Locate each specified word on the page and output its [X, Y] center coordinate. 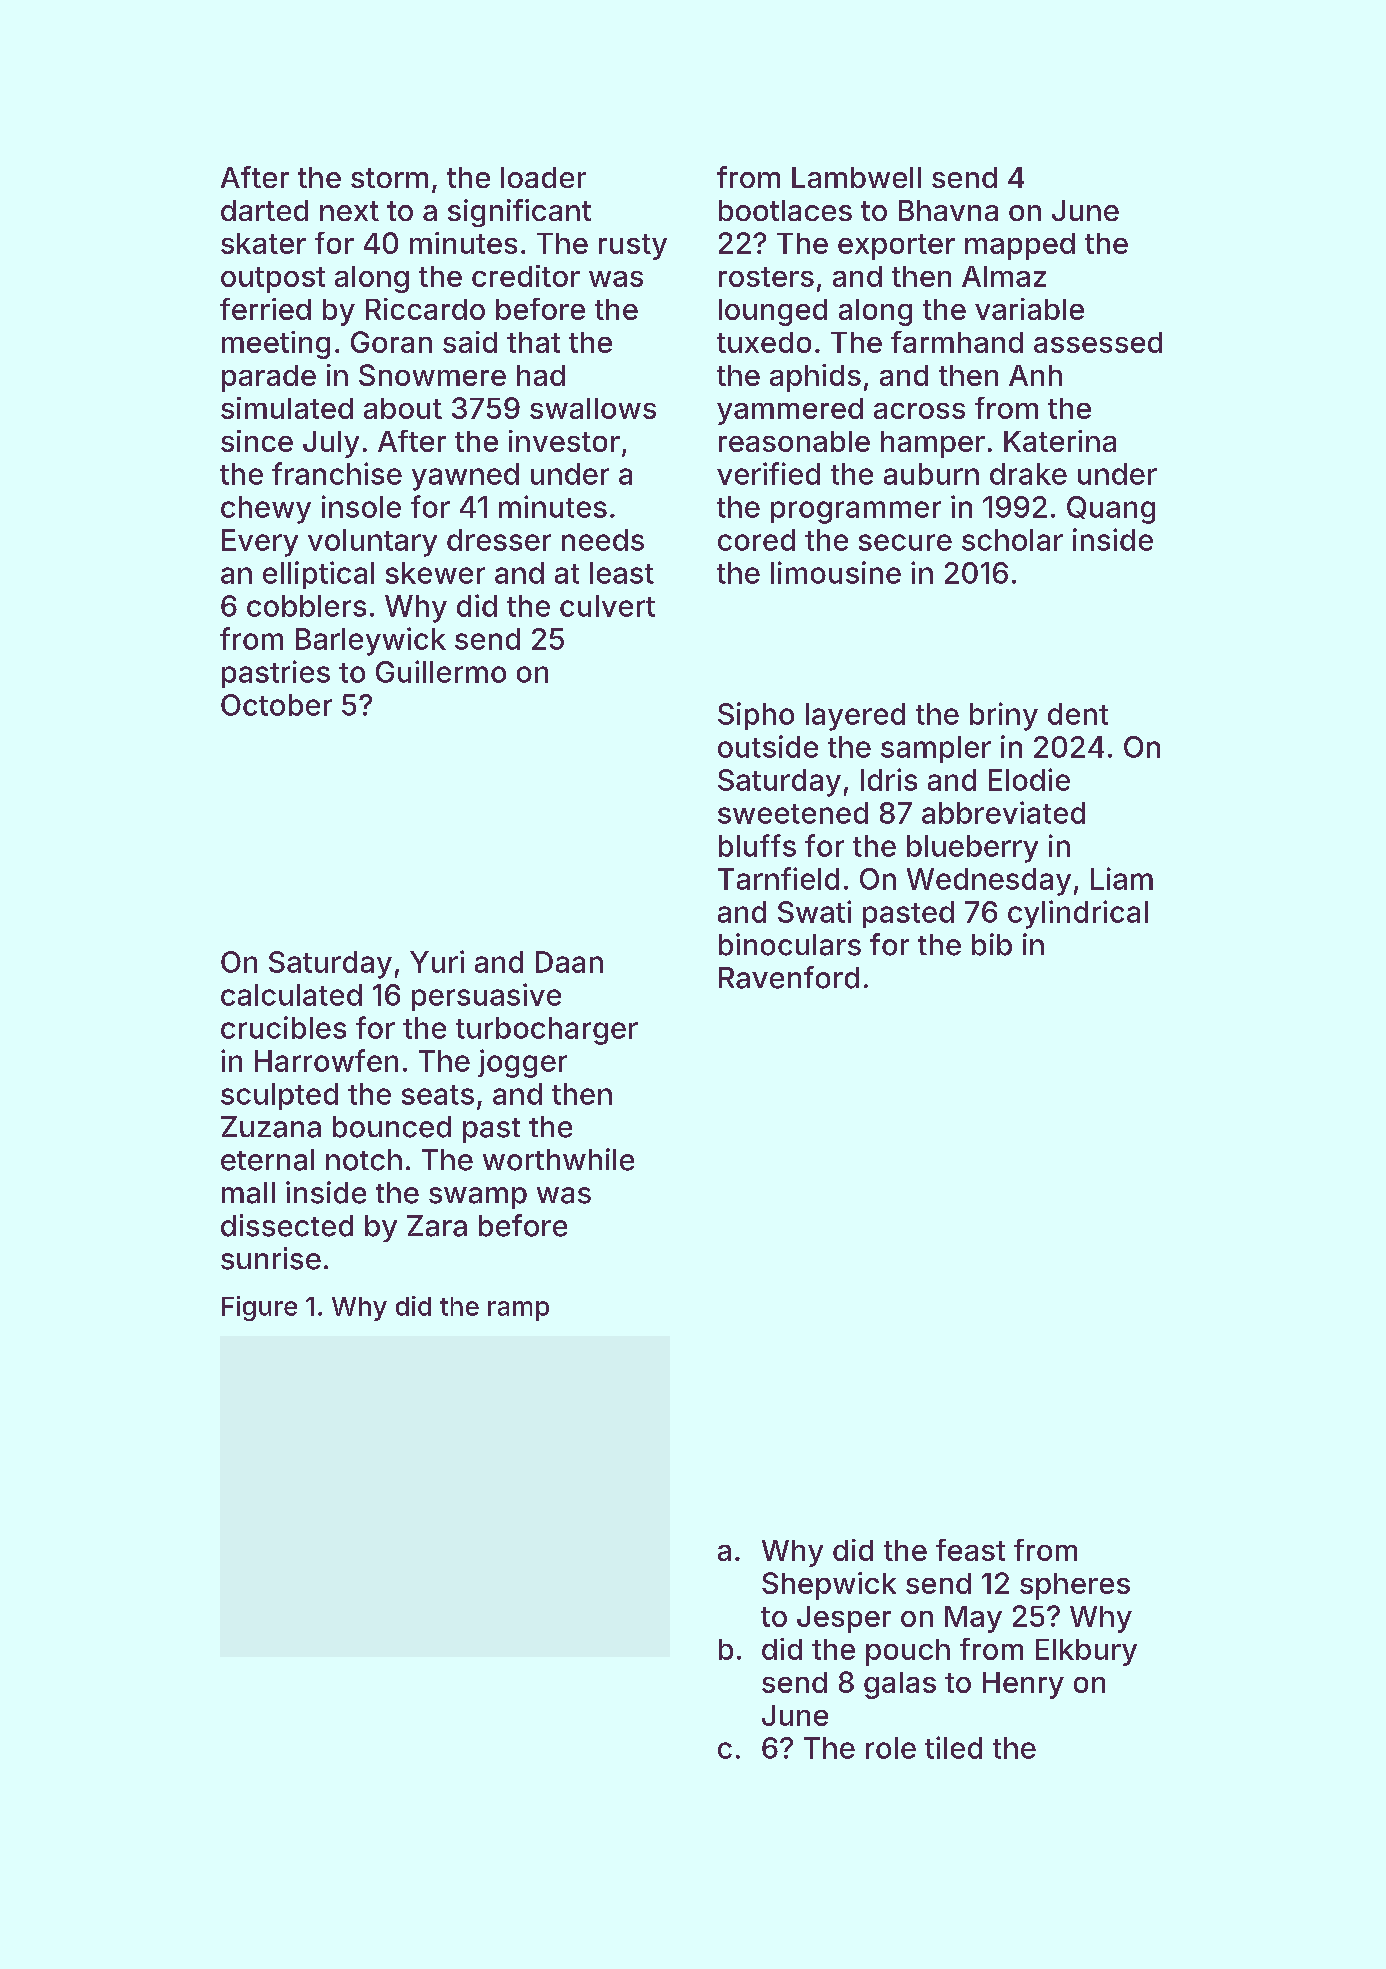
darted [264, 210]
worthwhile [558, 1159]
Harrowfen [326, 1060]
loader [543, 177]
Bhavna [948, 210]
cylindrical [1078, 914]
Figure [259, 1308]
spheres [1075, 1586]
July [331, 444]
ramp [518, 1311]
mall [248, 1193]
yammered [790, 411]
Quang [1111, 510]
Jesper [844, 1619]
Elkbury [1086, 1652]
